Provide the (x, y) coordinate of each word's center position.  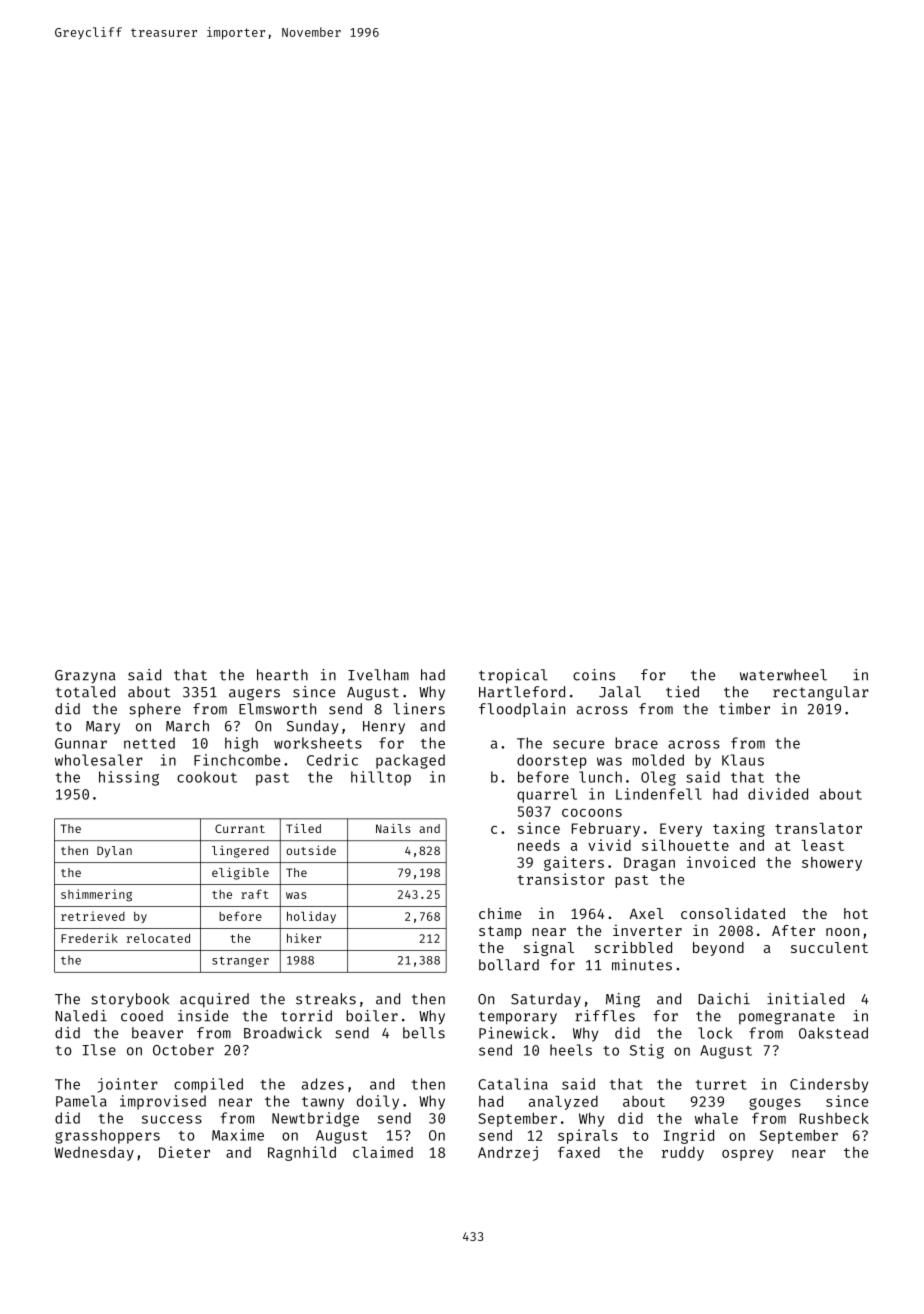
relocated (158, 938)
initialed (805, 999)
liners (419, 709)
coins (594, 675)
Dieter (184, 1152)
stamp (500, 932)
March (187, 726)
